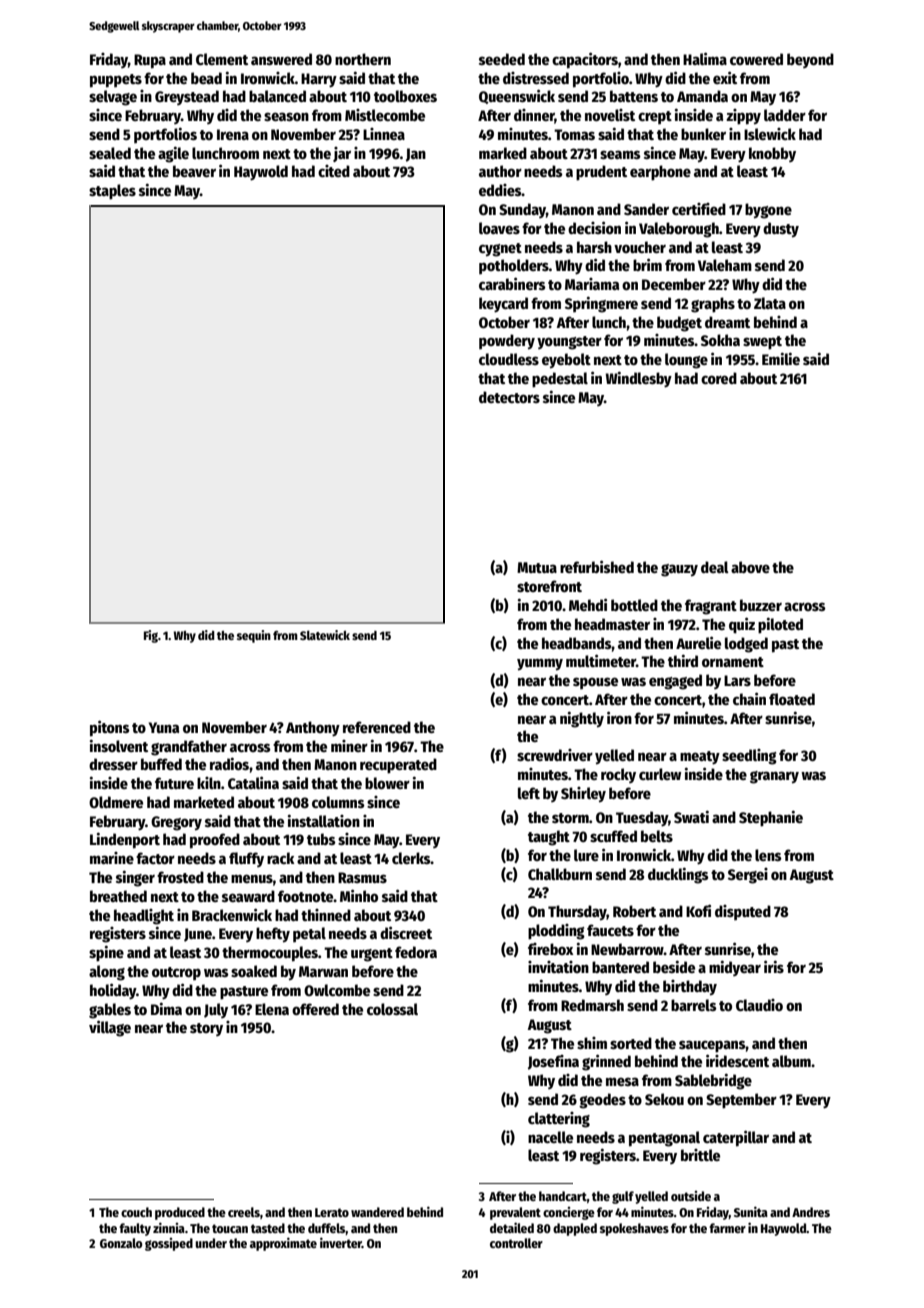  Describe the element at coordinates (222, 59) in the screenshot. I see `Clement` at that location.
